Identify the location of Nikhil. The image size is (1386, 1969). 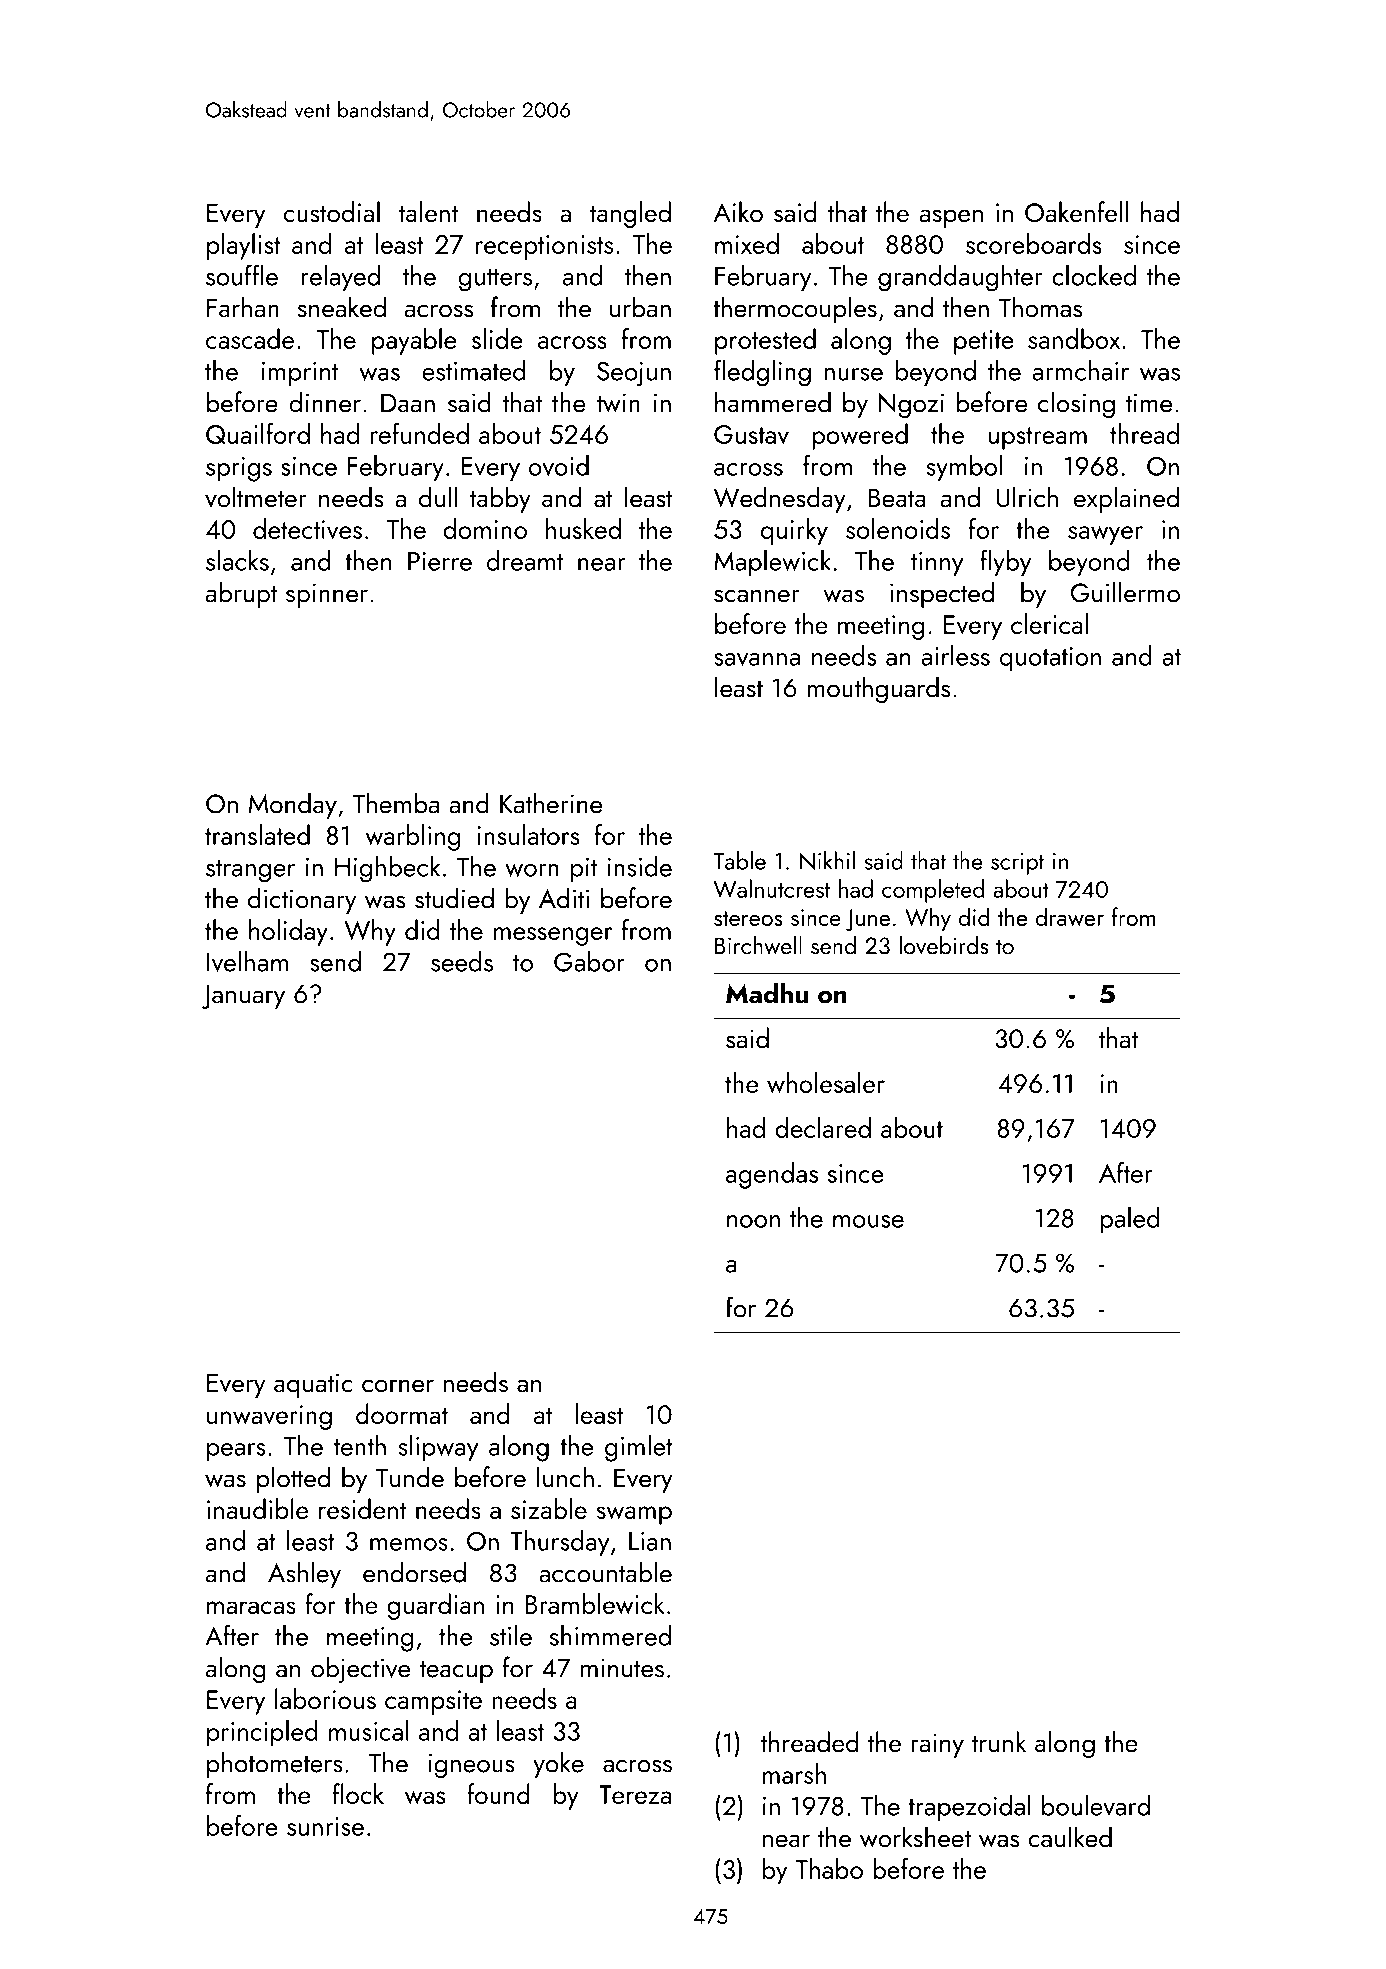
(827, 860).
